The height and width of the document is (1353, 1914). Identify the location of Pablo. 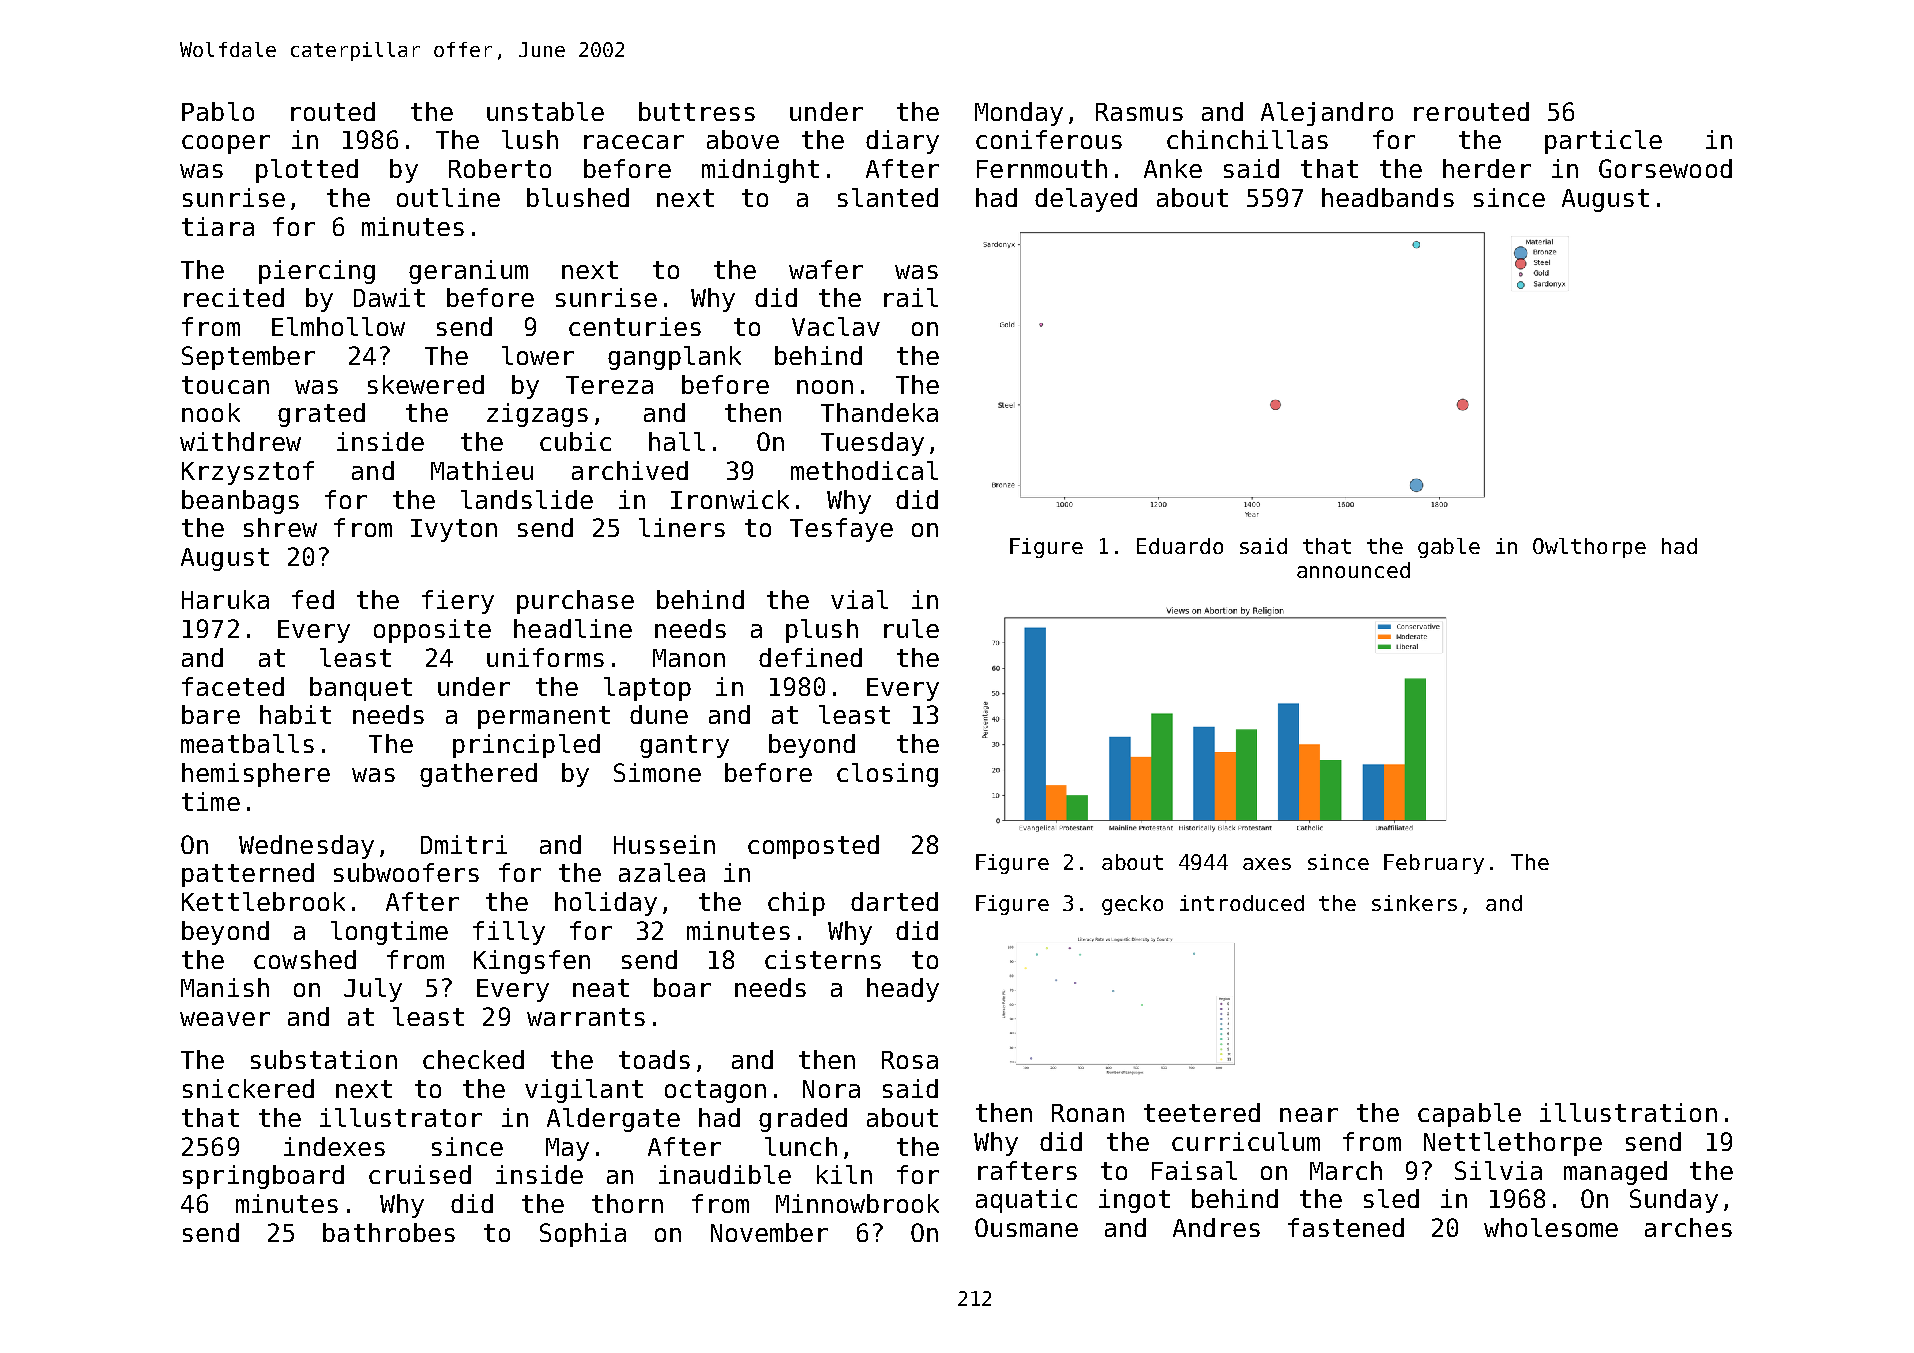
(218, 111).
